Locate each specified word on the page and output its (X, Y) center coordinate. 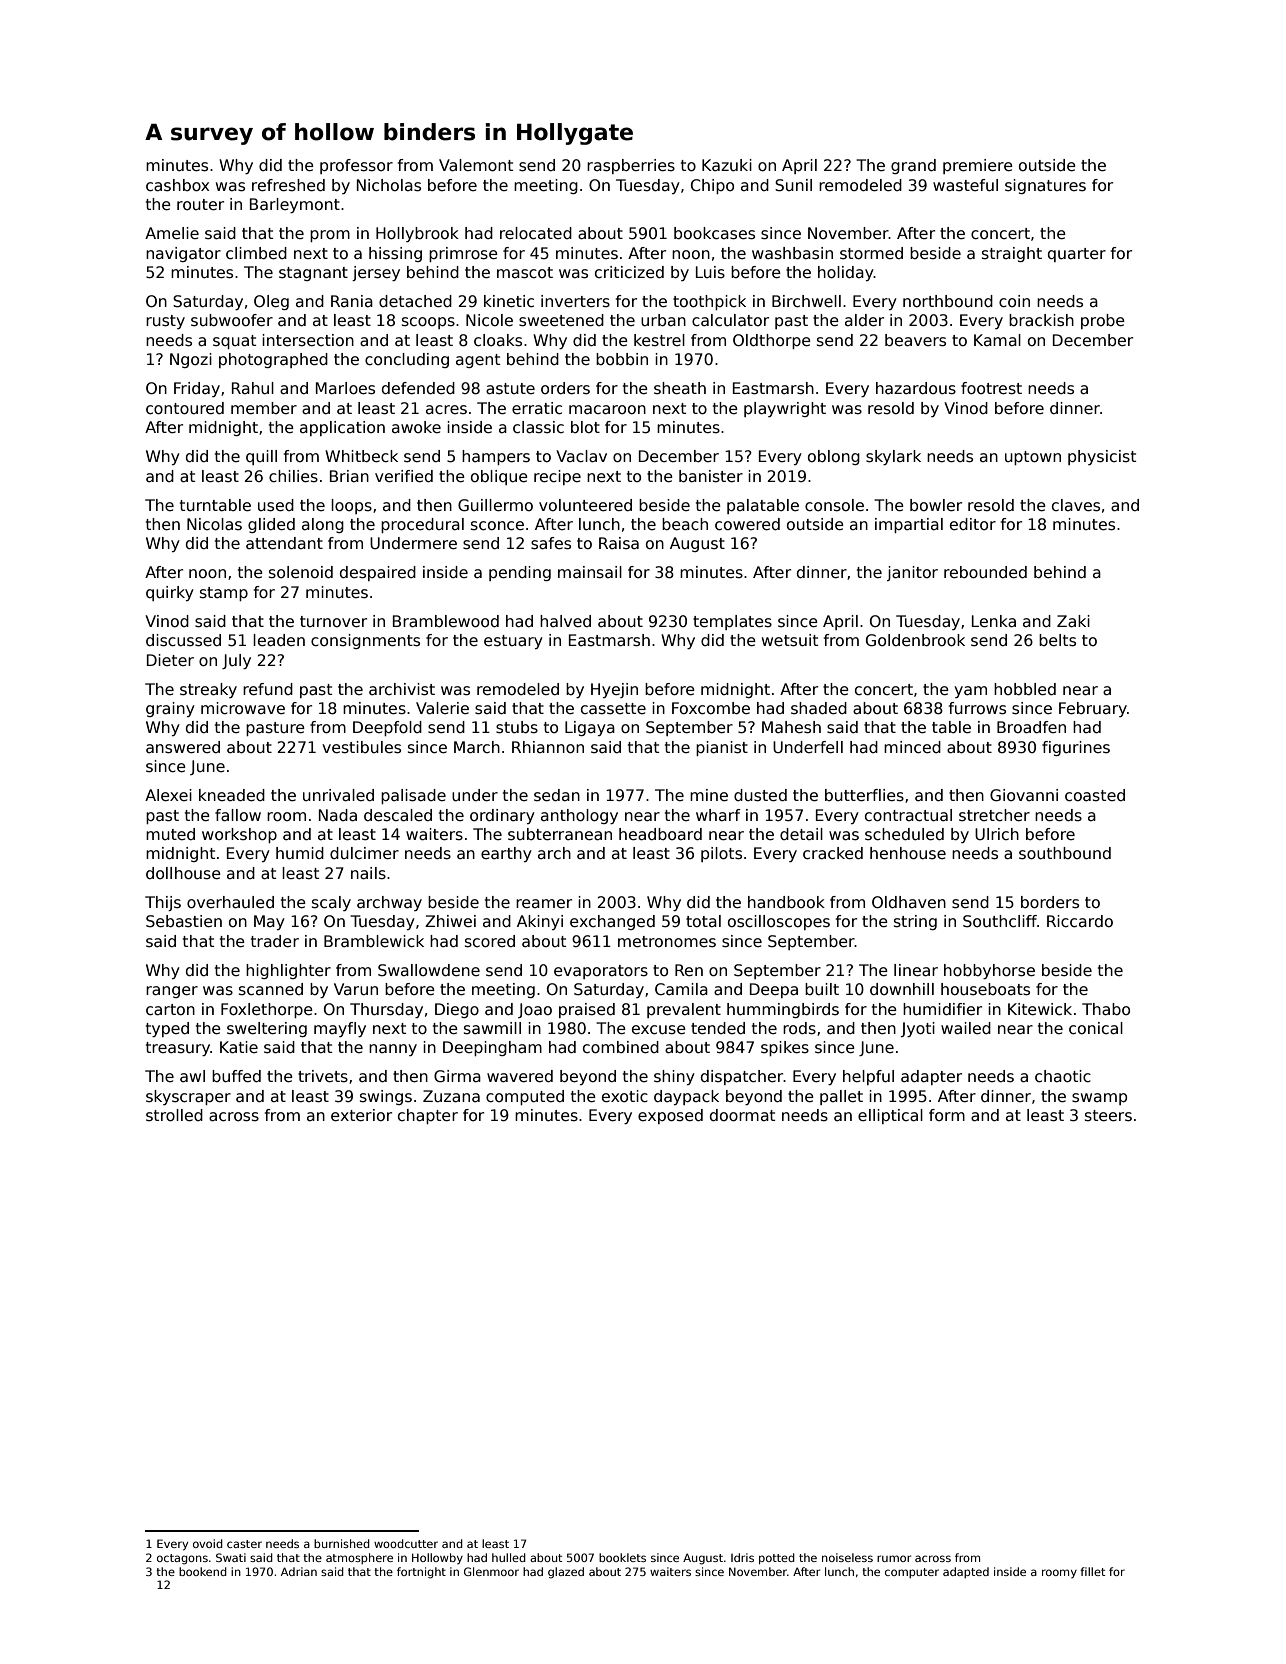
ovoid (208, 1543)
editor (973, 524)
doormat (742, 1115)
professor (356, 166)
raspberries (631, 166)
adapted (966, 1572)
